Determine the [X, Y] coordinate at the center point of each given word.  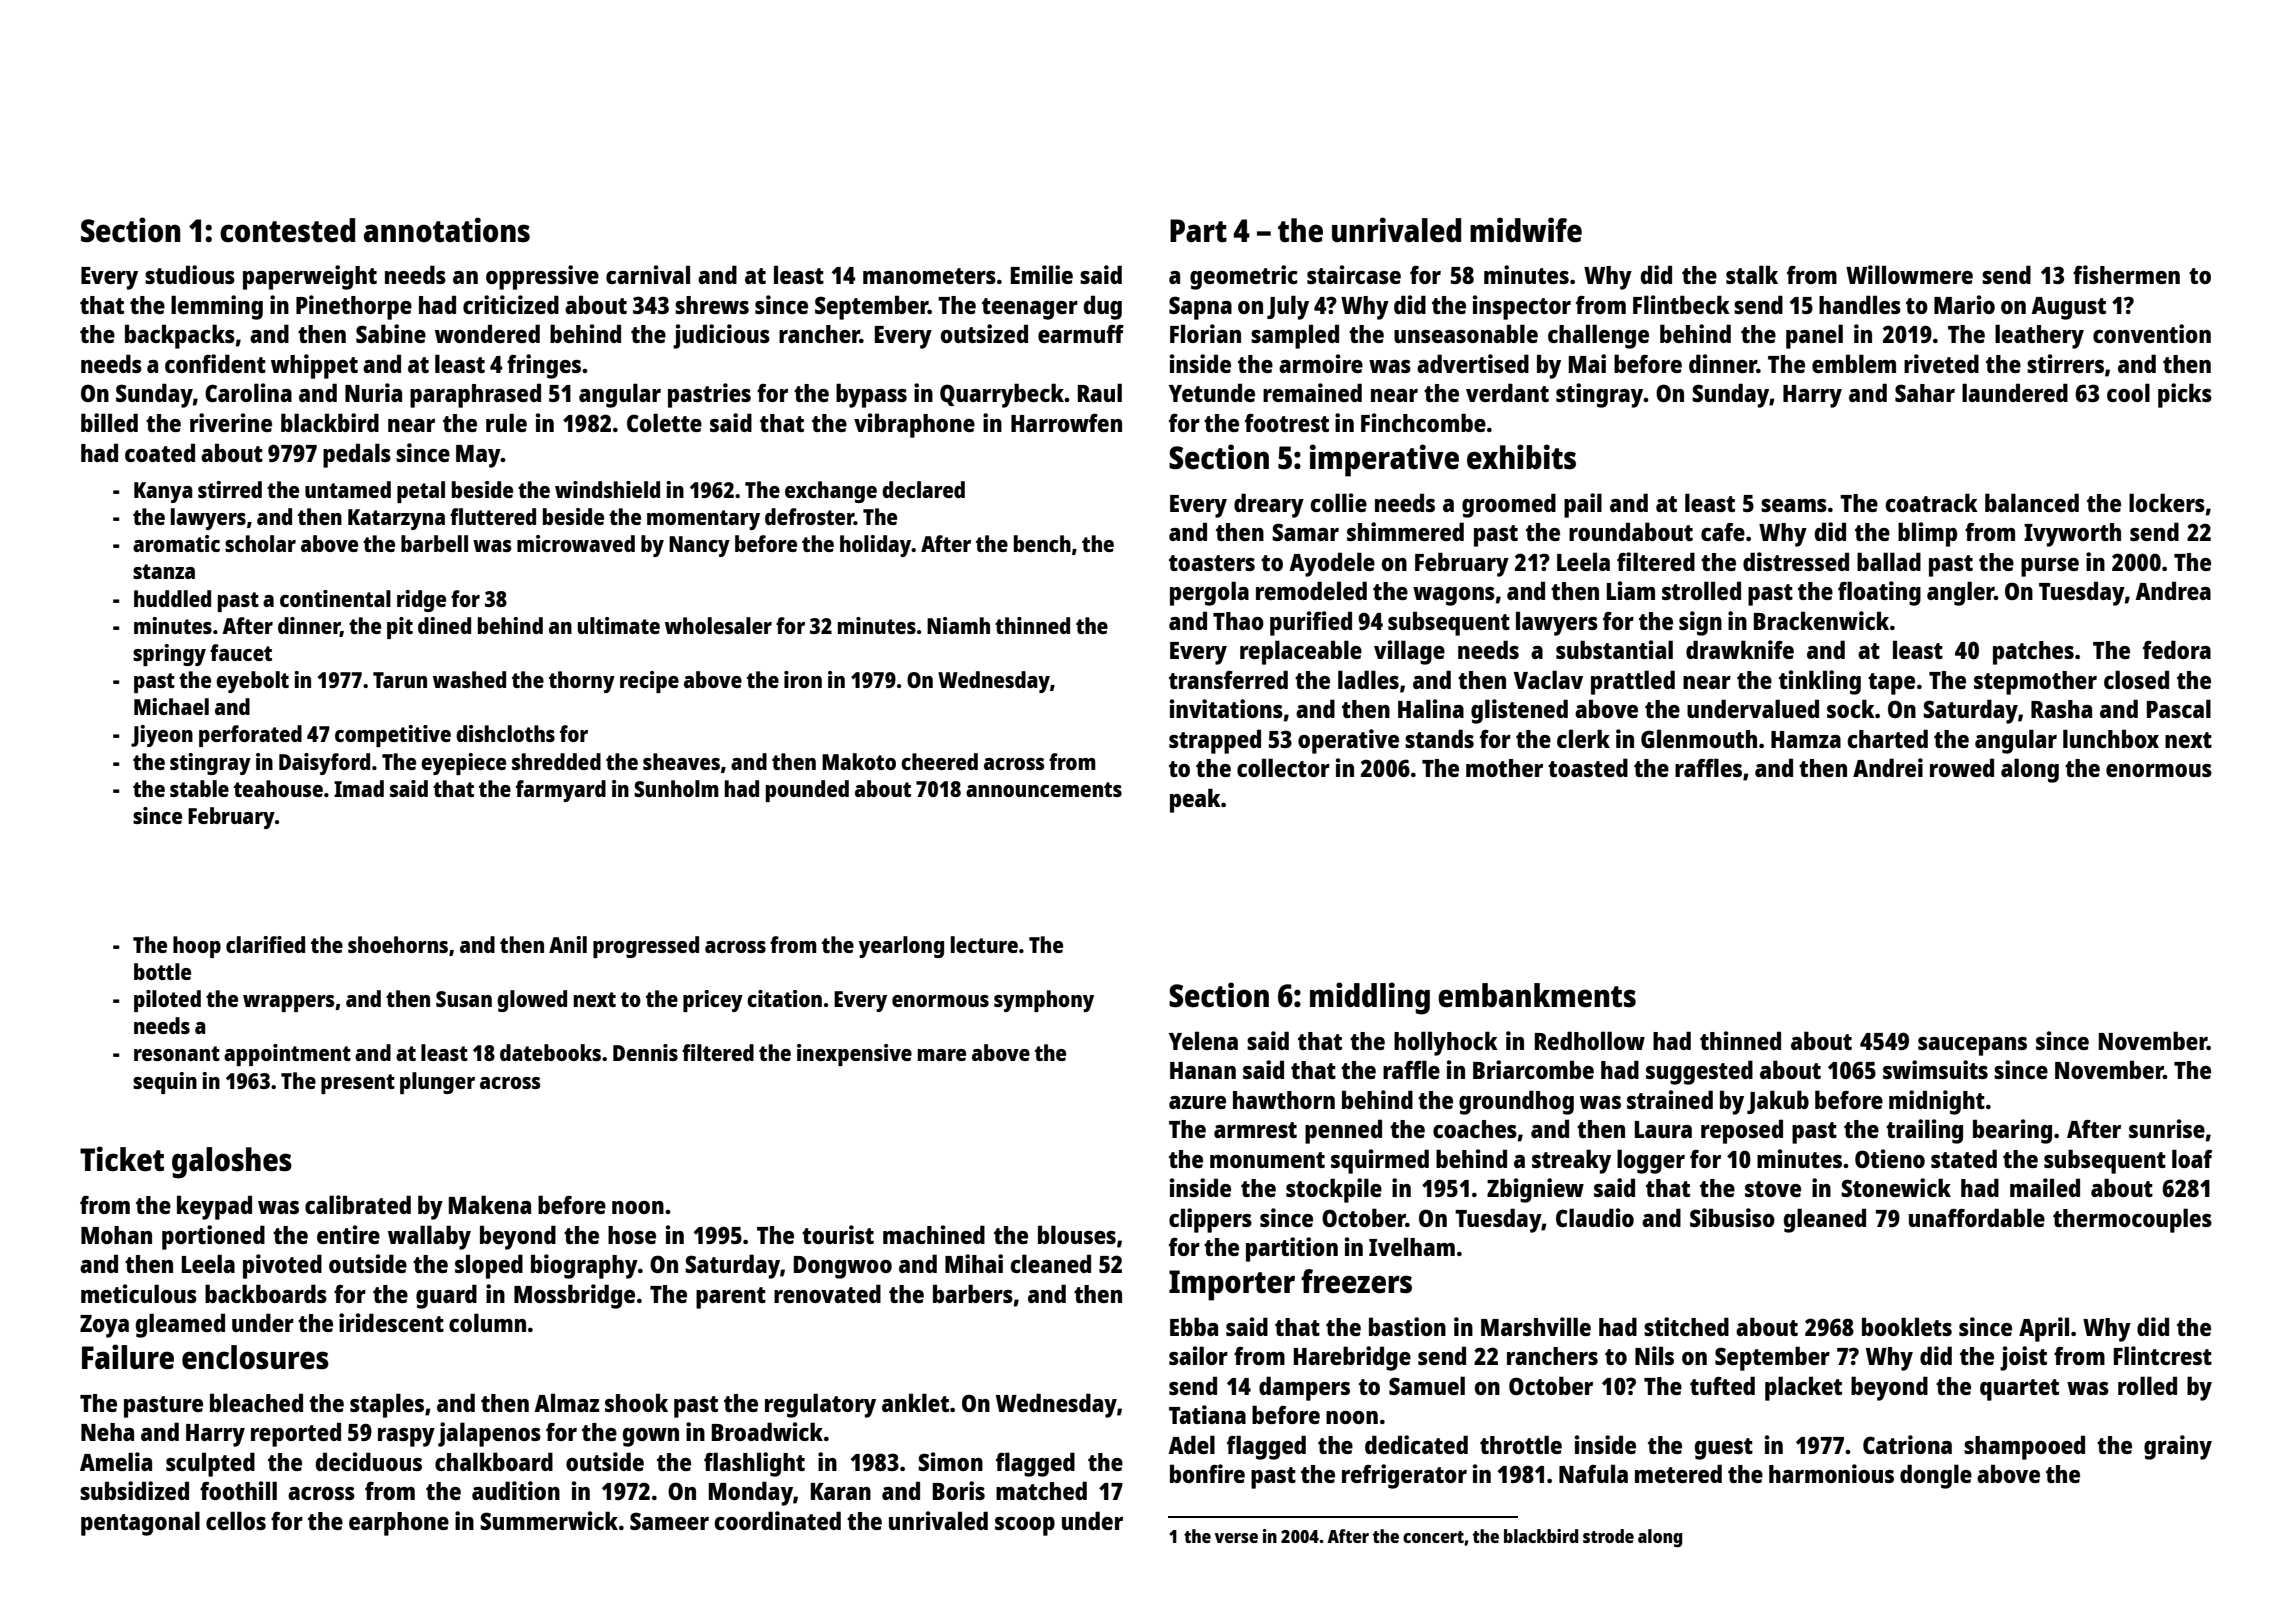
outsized [984, 333]
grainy [2178, 1447]
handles [1860, 304]
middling [1370, 998]
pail [1583, 505]
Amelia [116, 1461]
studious [190, 274]
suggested [1699, 1072]
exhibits [1521, 457]
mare [942, 1055]
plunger [437, 1083]
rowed [1962, 767]
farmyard [561, 791]
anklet [915, 1402]
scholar [260, 543]
